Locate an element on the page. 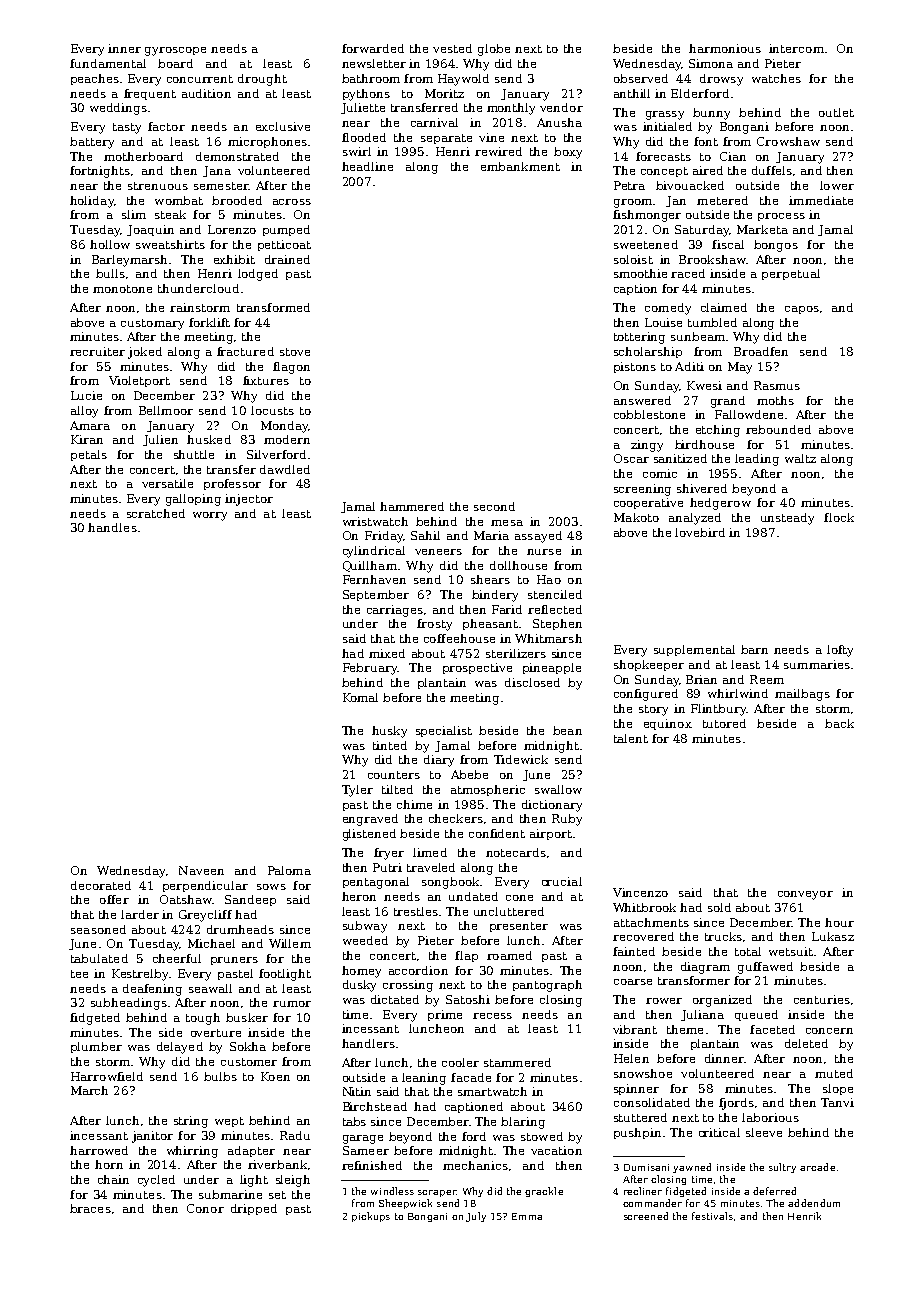 The height and width of the image is (1308, 924). larder is located at coordinates (140, 914).
